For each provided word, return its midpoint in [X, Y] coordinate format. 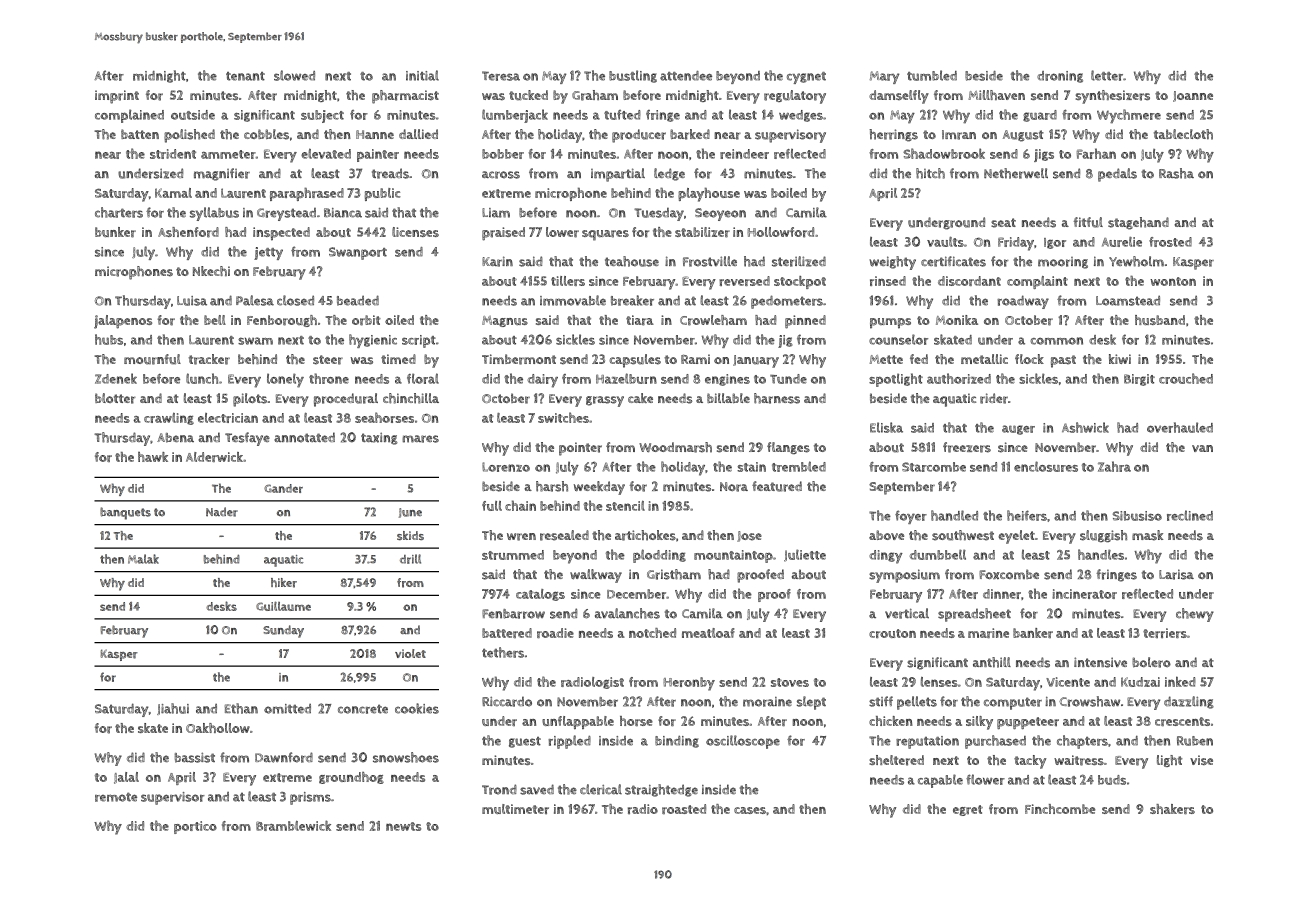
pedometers [787, 302]
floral [423, 378]
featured [777, 486]
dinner [1002, 594]
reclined [1190, 515]
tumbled [932, 75]
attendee [686, 76]
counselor [898, 339]
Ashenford [188, 232]
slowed [294, 75]
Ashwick [1085, 427]
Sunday [283, 631]
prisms [310, 798]
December [636, 594]
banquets [125, 513]
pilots [250, 400]
